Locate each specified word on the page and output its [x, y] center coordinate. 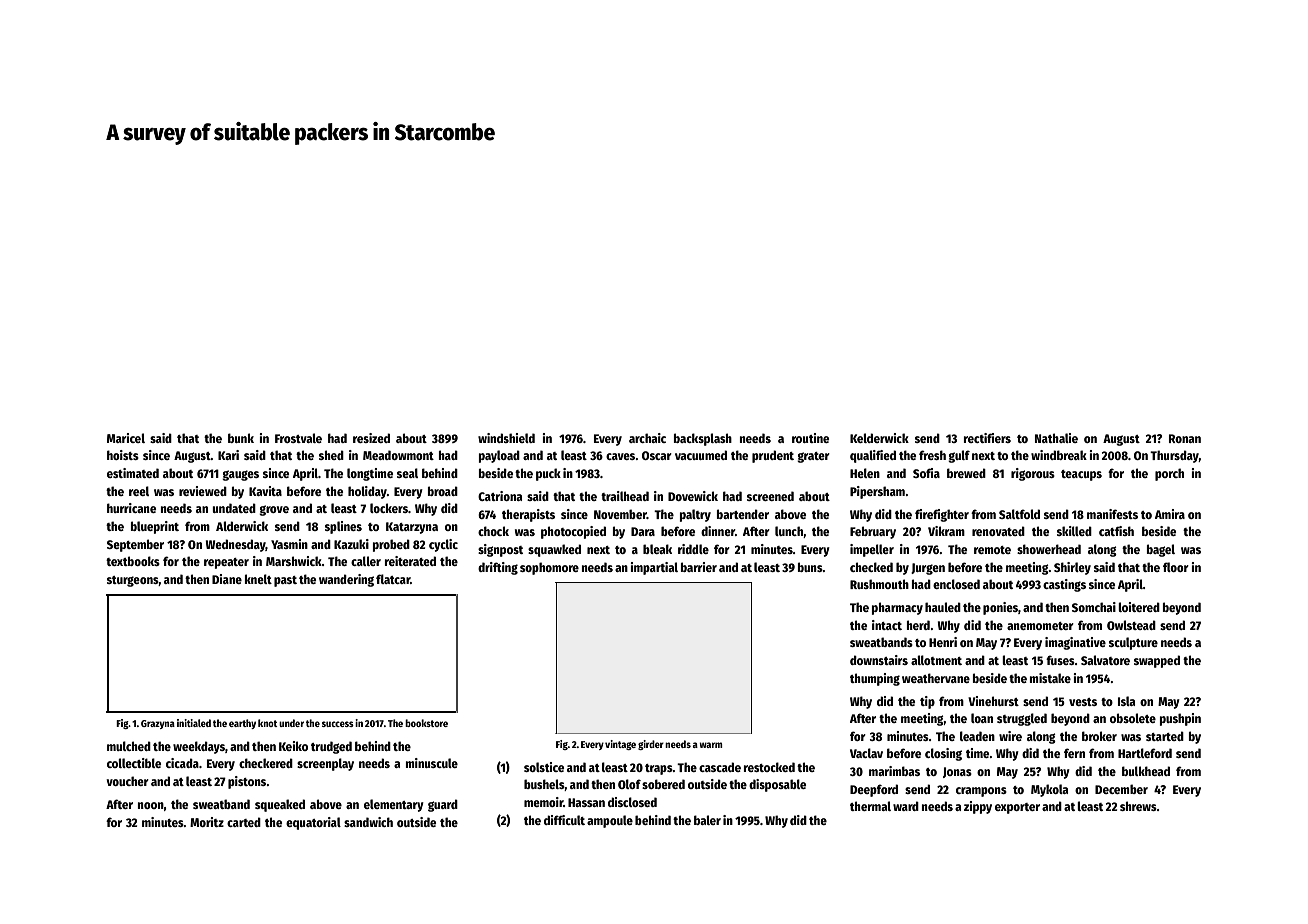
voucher [127, 781]
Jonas [957, 772]
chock [493, 531]
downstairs [879, 660]
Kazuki [351, 544]
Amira [1170, 514]
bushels [544, 785]
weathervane [936, 678]
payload [499, 456]
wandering [346, 580]
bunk [241, 438]
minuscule [432, 763]
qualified [873, 456]
